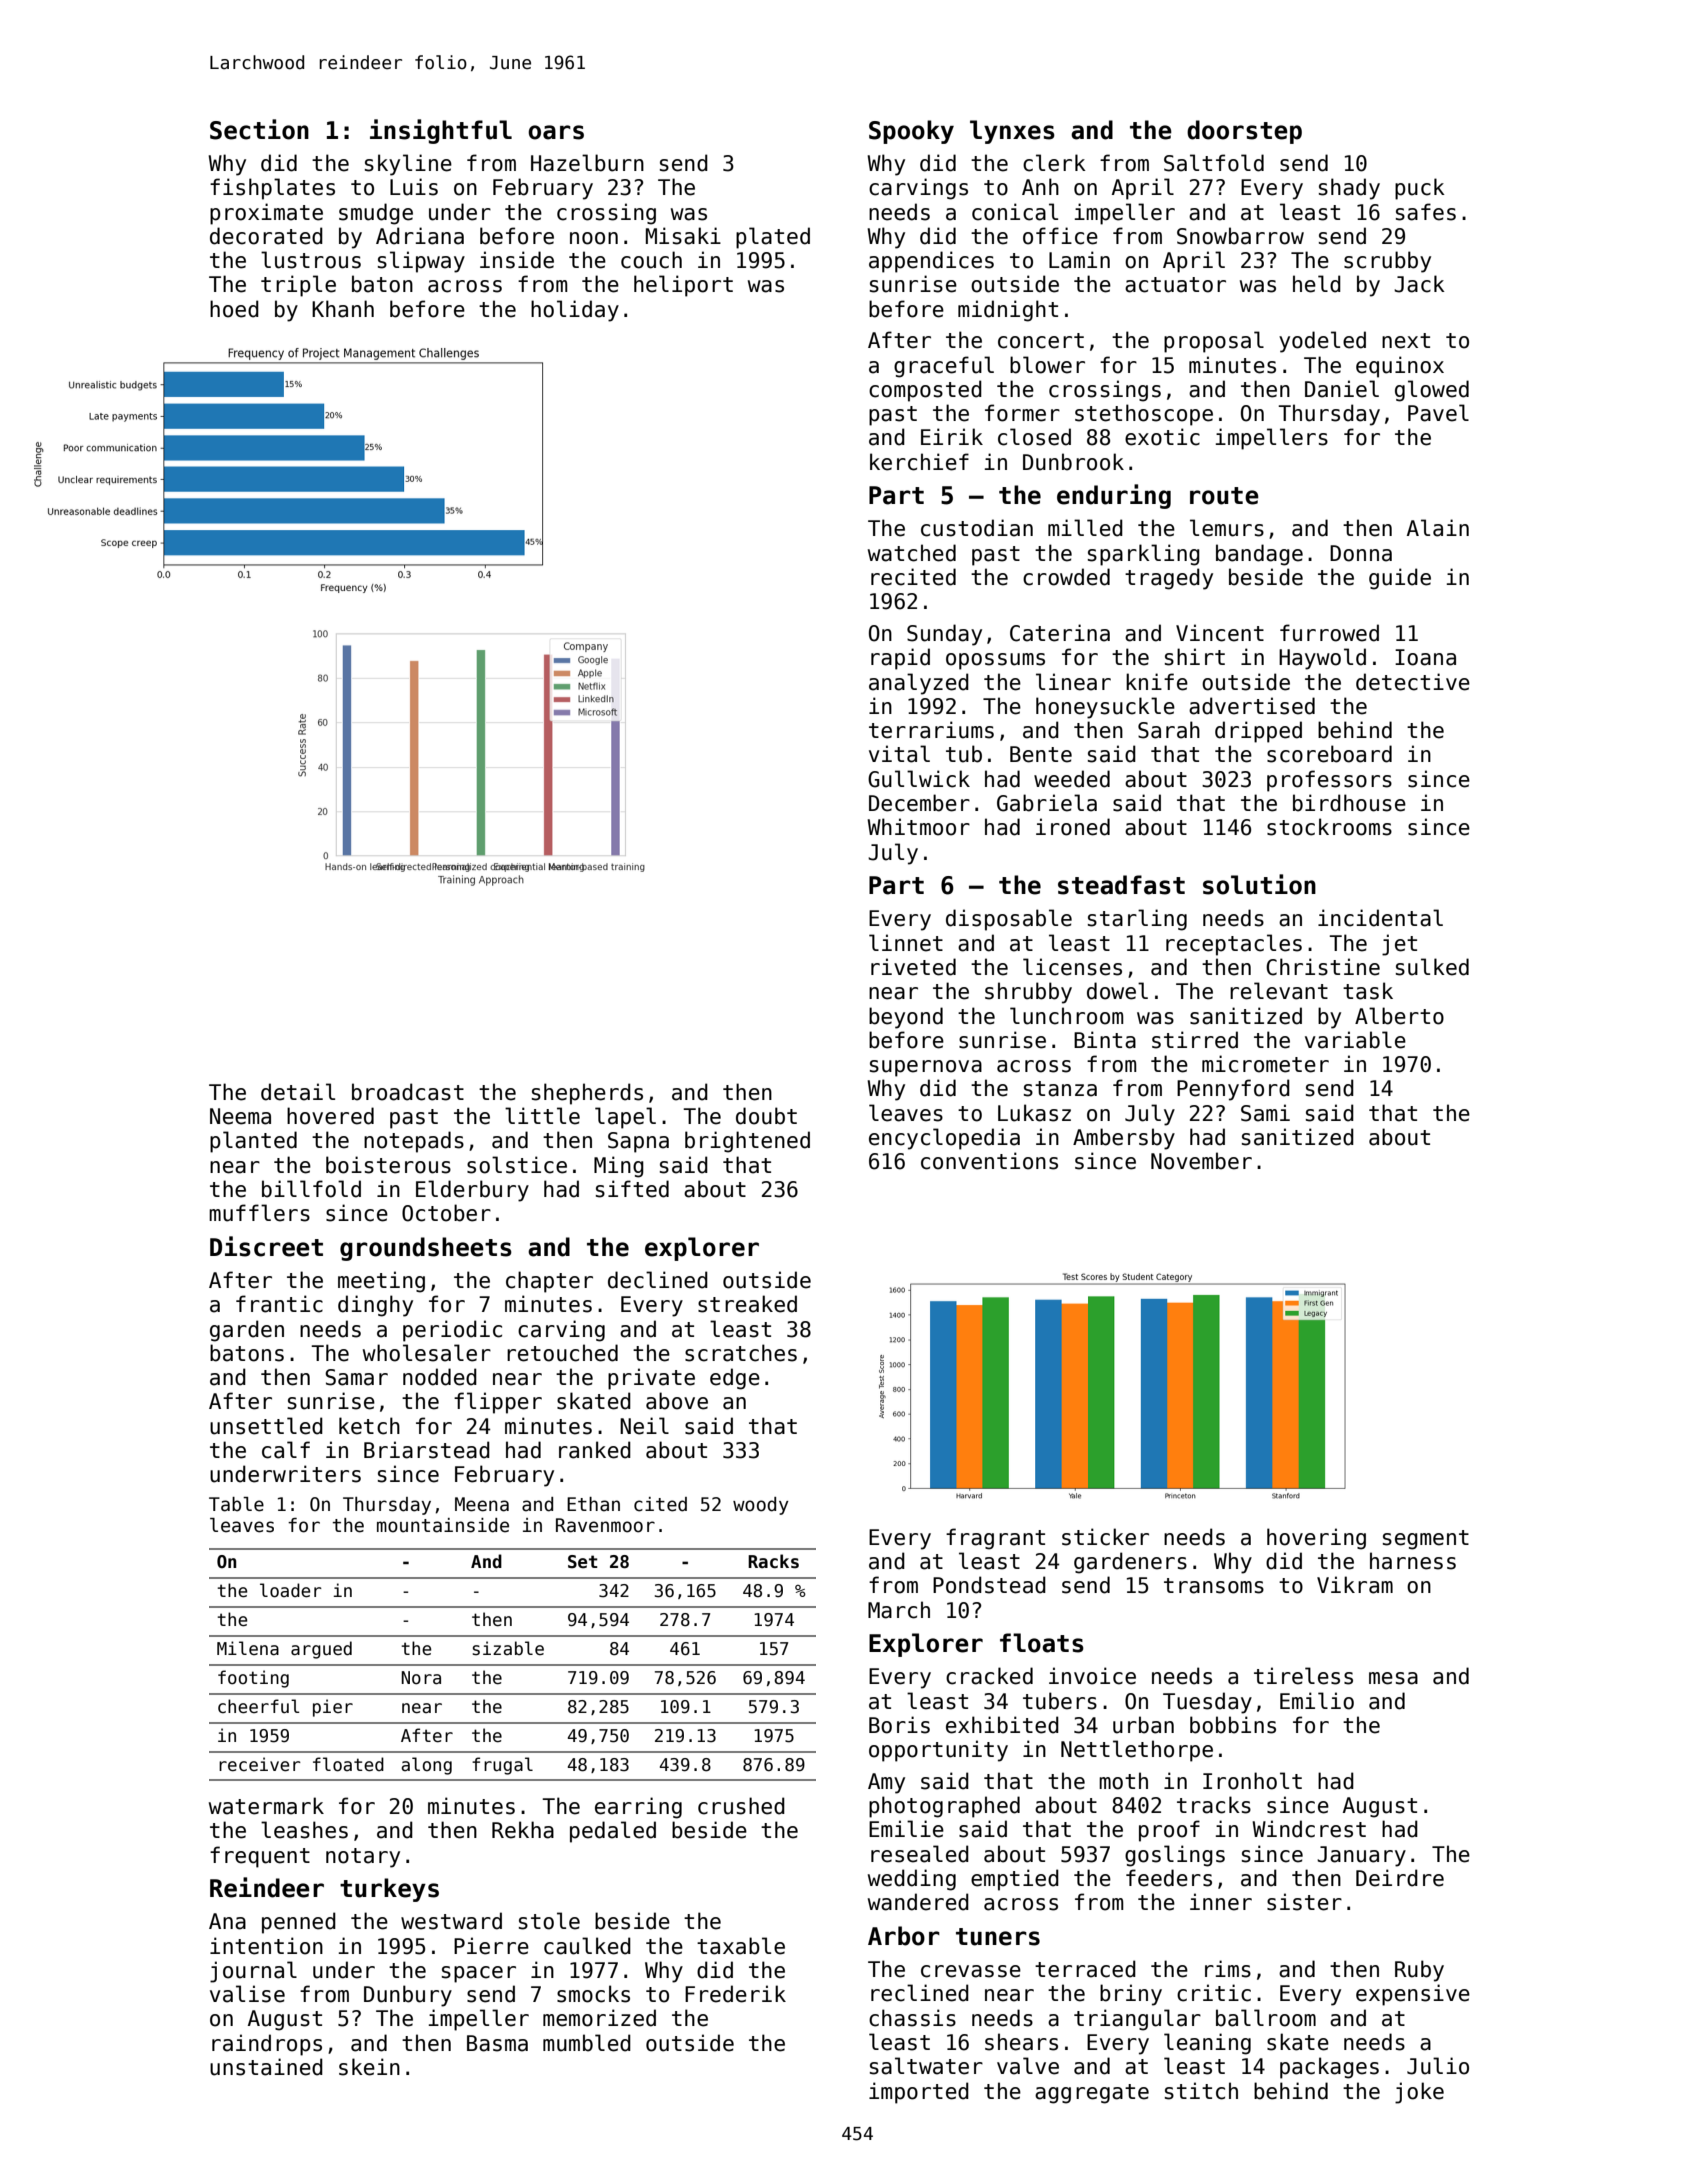 This screenshot has height=2178, width=1683. What do you see at coordinates (1244, 132) in the screenshot?
I see `doorstep` at bounding box center [1244, 132].
